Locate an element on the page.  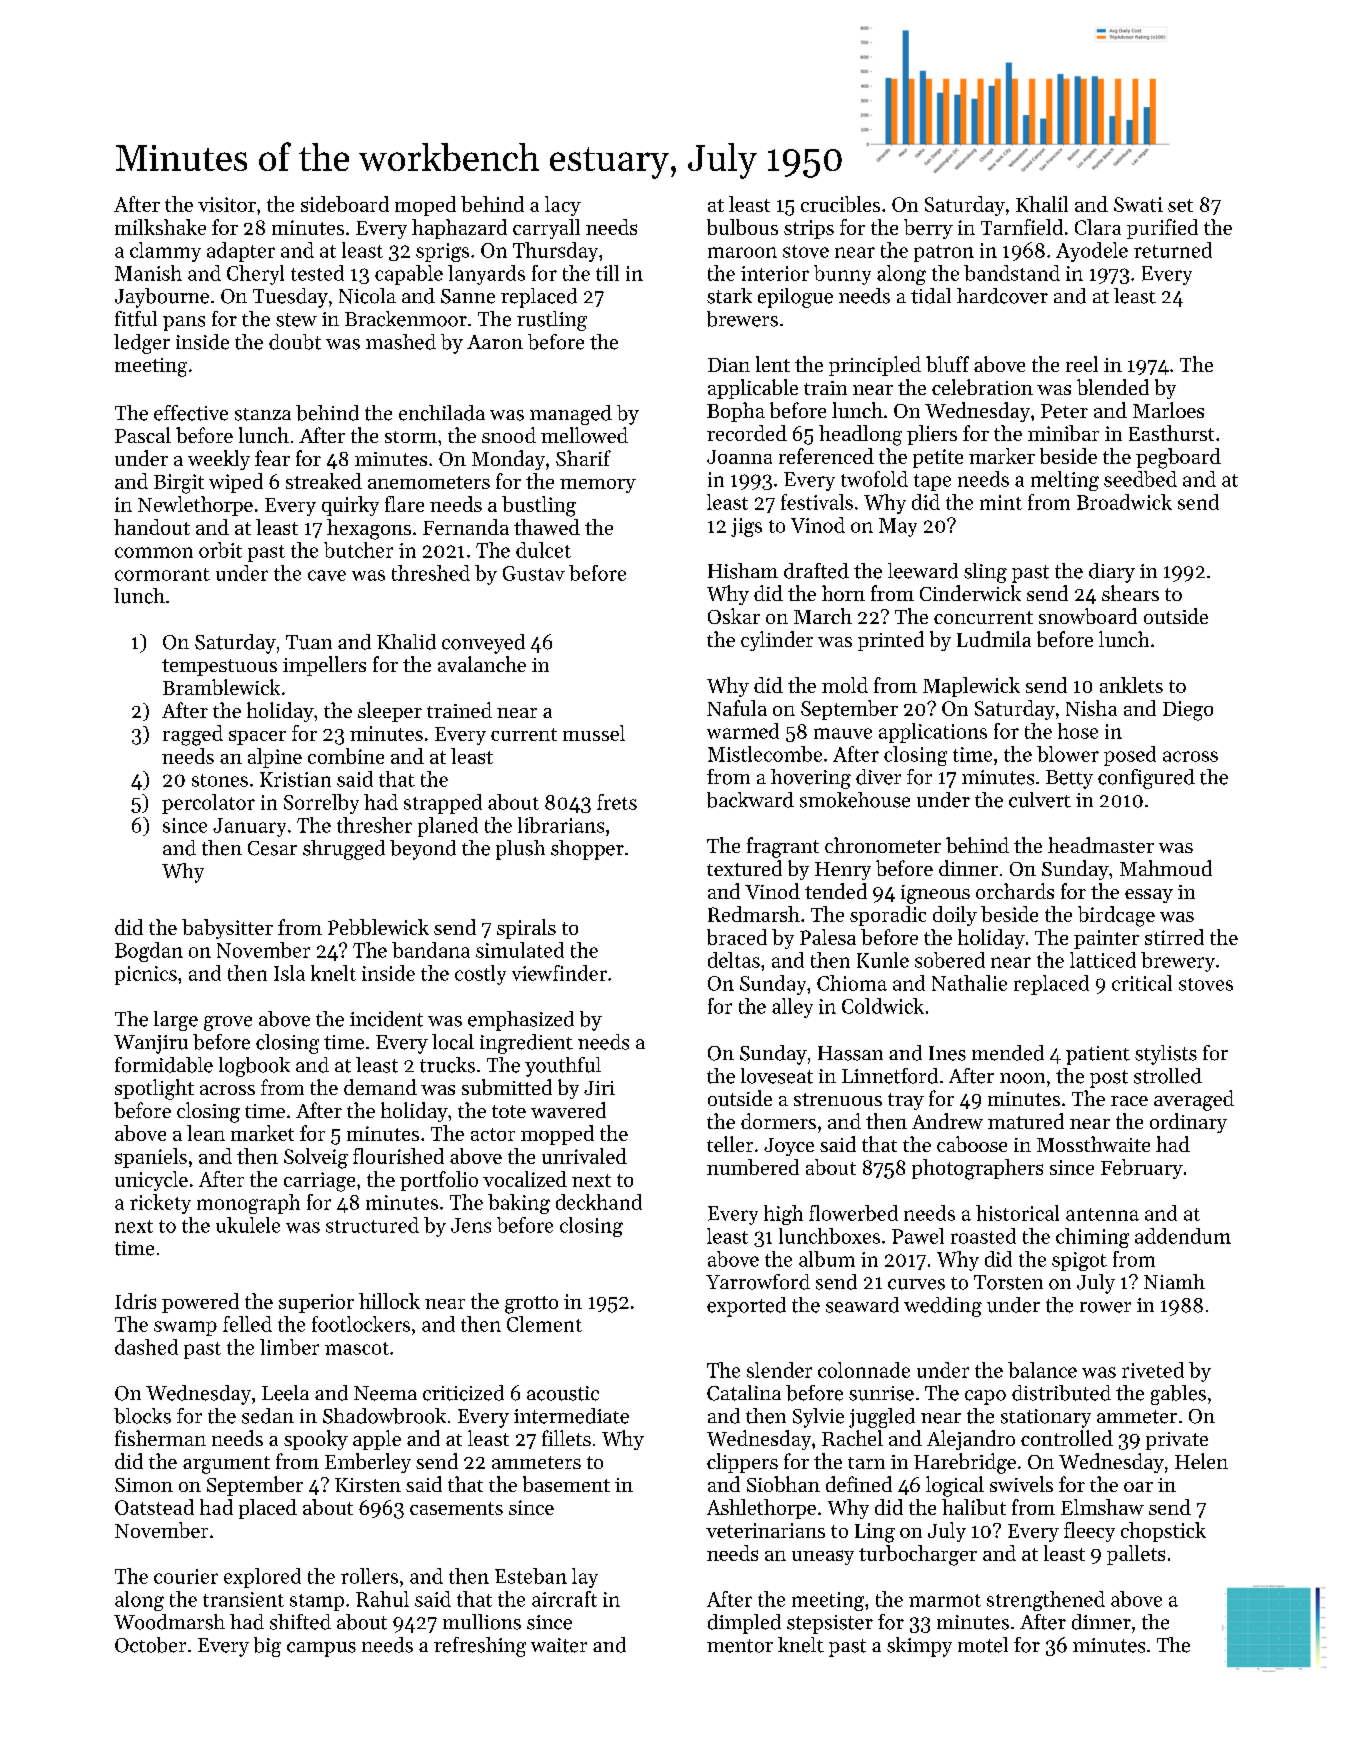
minibar is located at coordinates (1063, 433).
